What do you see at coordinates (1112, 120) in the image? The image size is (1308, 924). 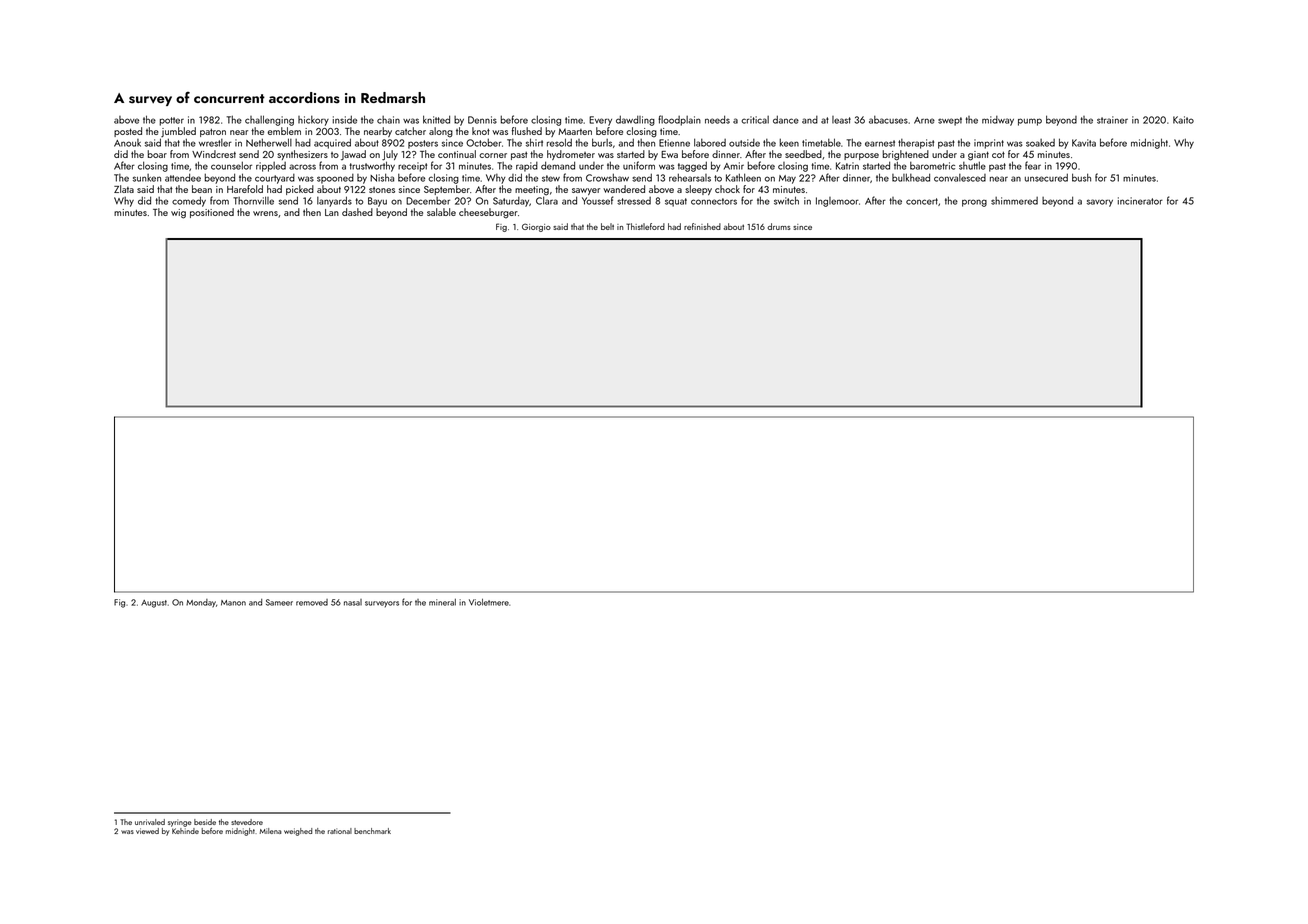 I see `strainer` at bounding box center [1112, 120].
